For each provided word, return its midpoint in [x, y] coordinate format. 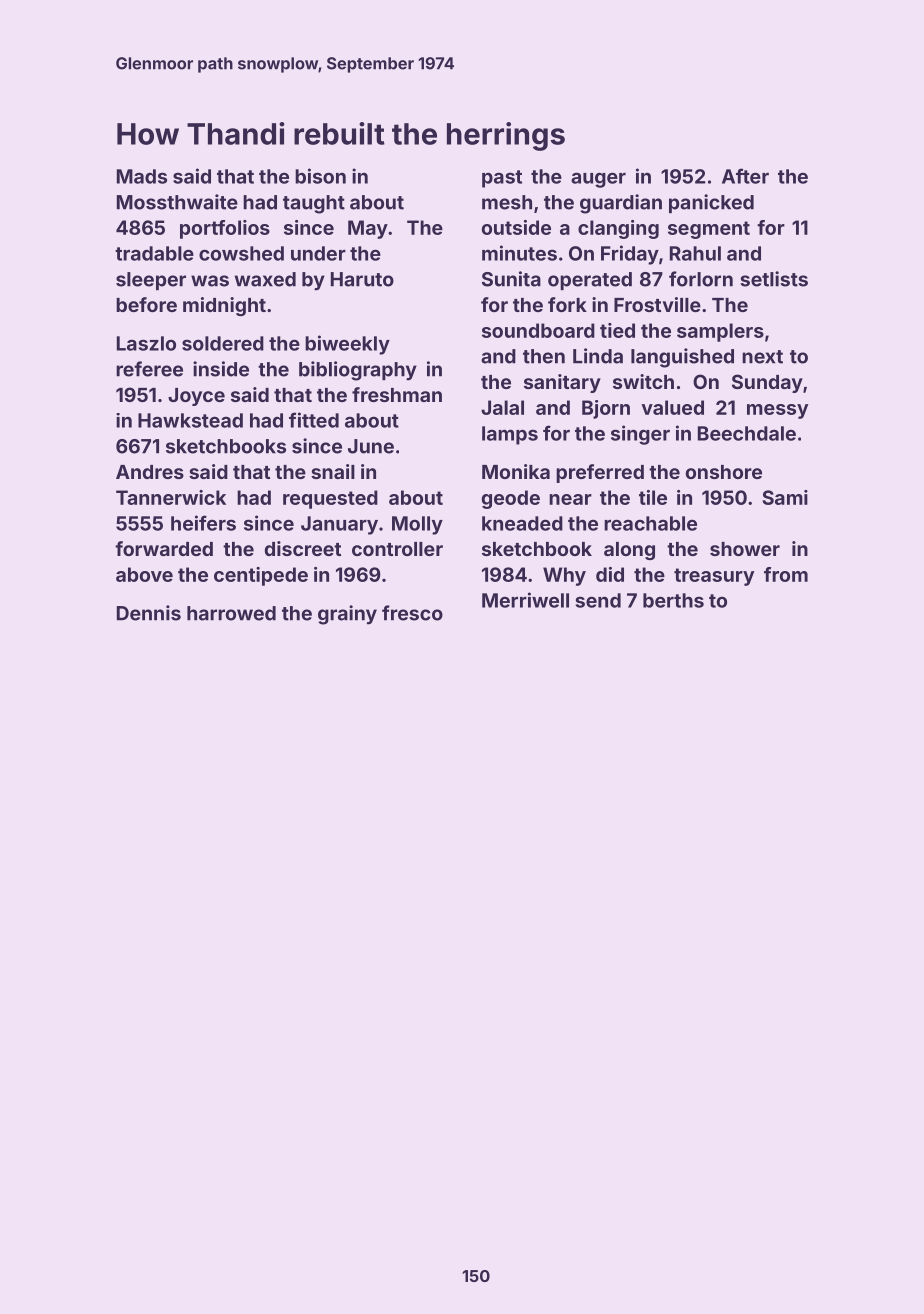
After [745, 176]
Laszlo [146, 343]
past [502, 179]
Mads [142, 176]
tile [653, 497]
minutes [519, 253]
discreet [303, 548]
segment [709, 230]
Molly [417, 525]
